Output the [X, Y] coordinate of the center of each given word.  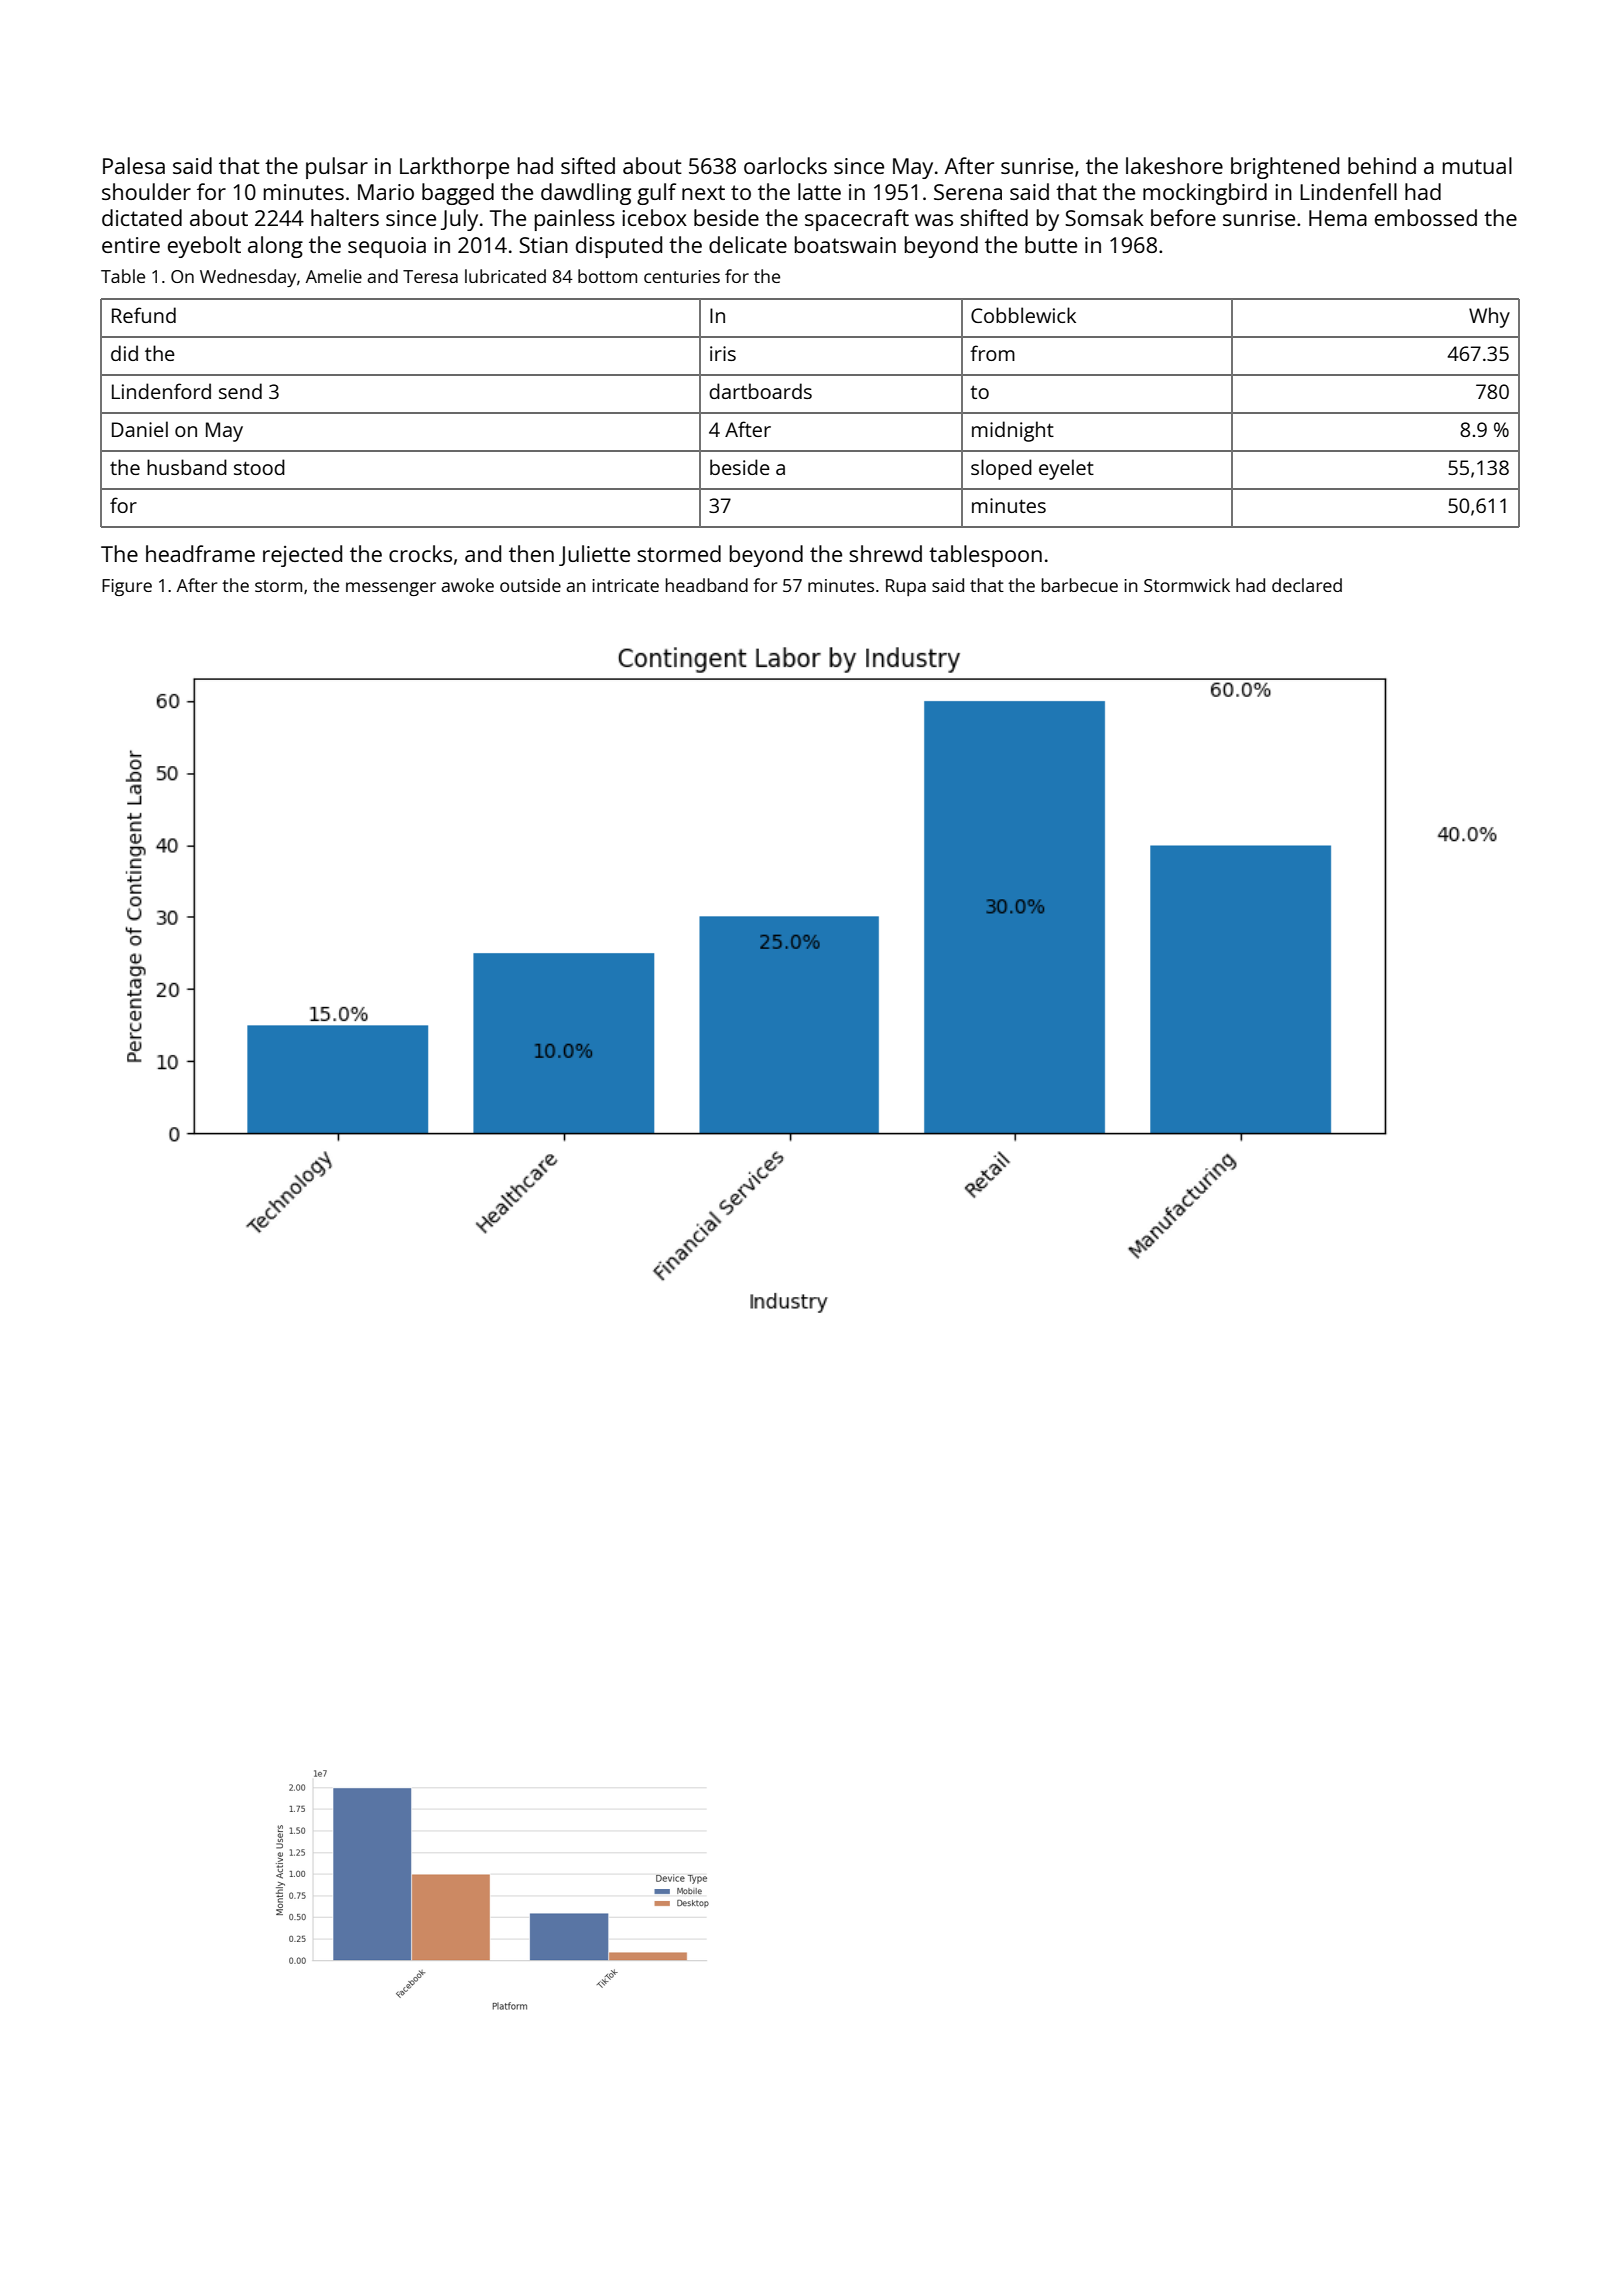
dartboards [760, 391]
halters [345, 217]
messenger [391, 589]
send [240, 391]
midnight [1013, 431]
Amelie [334, 276]
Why [1489, 317]
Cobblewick [1023, 315]
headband [707, 585]
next [703, 192]
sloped [1001, 469]
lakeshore [1174, 165]
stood [259, 467]
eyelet [1066, 469]
